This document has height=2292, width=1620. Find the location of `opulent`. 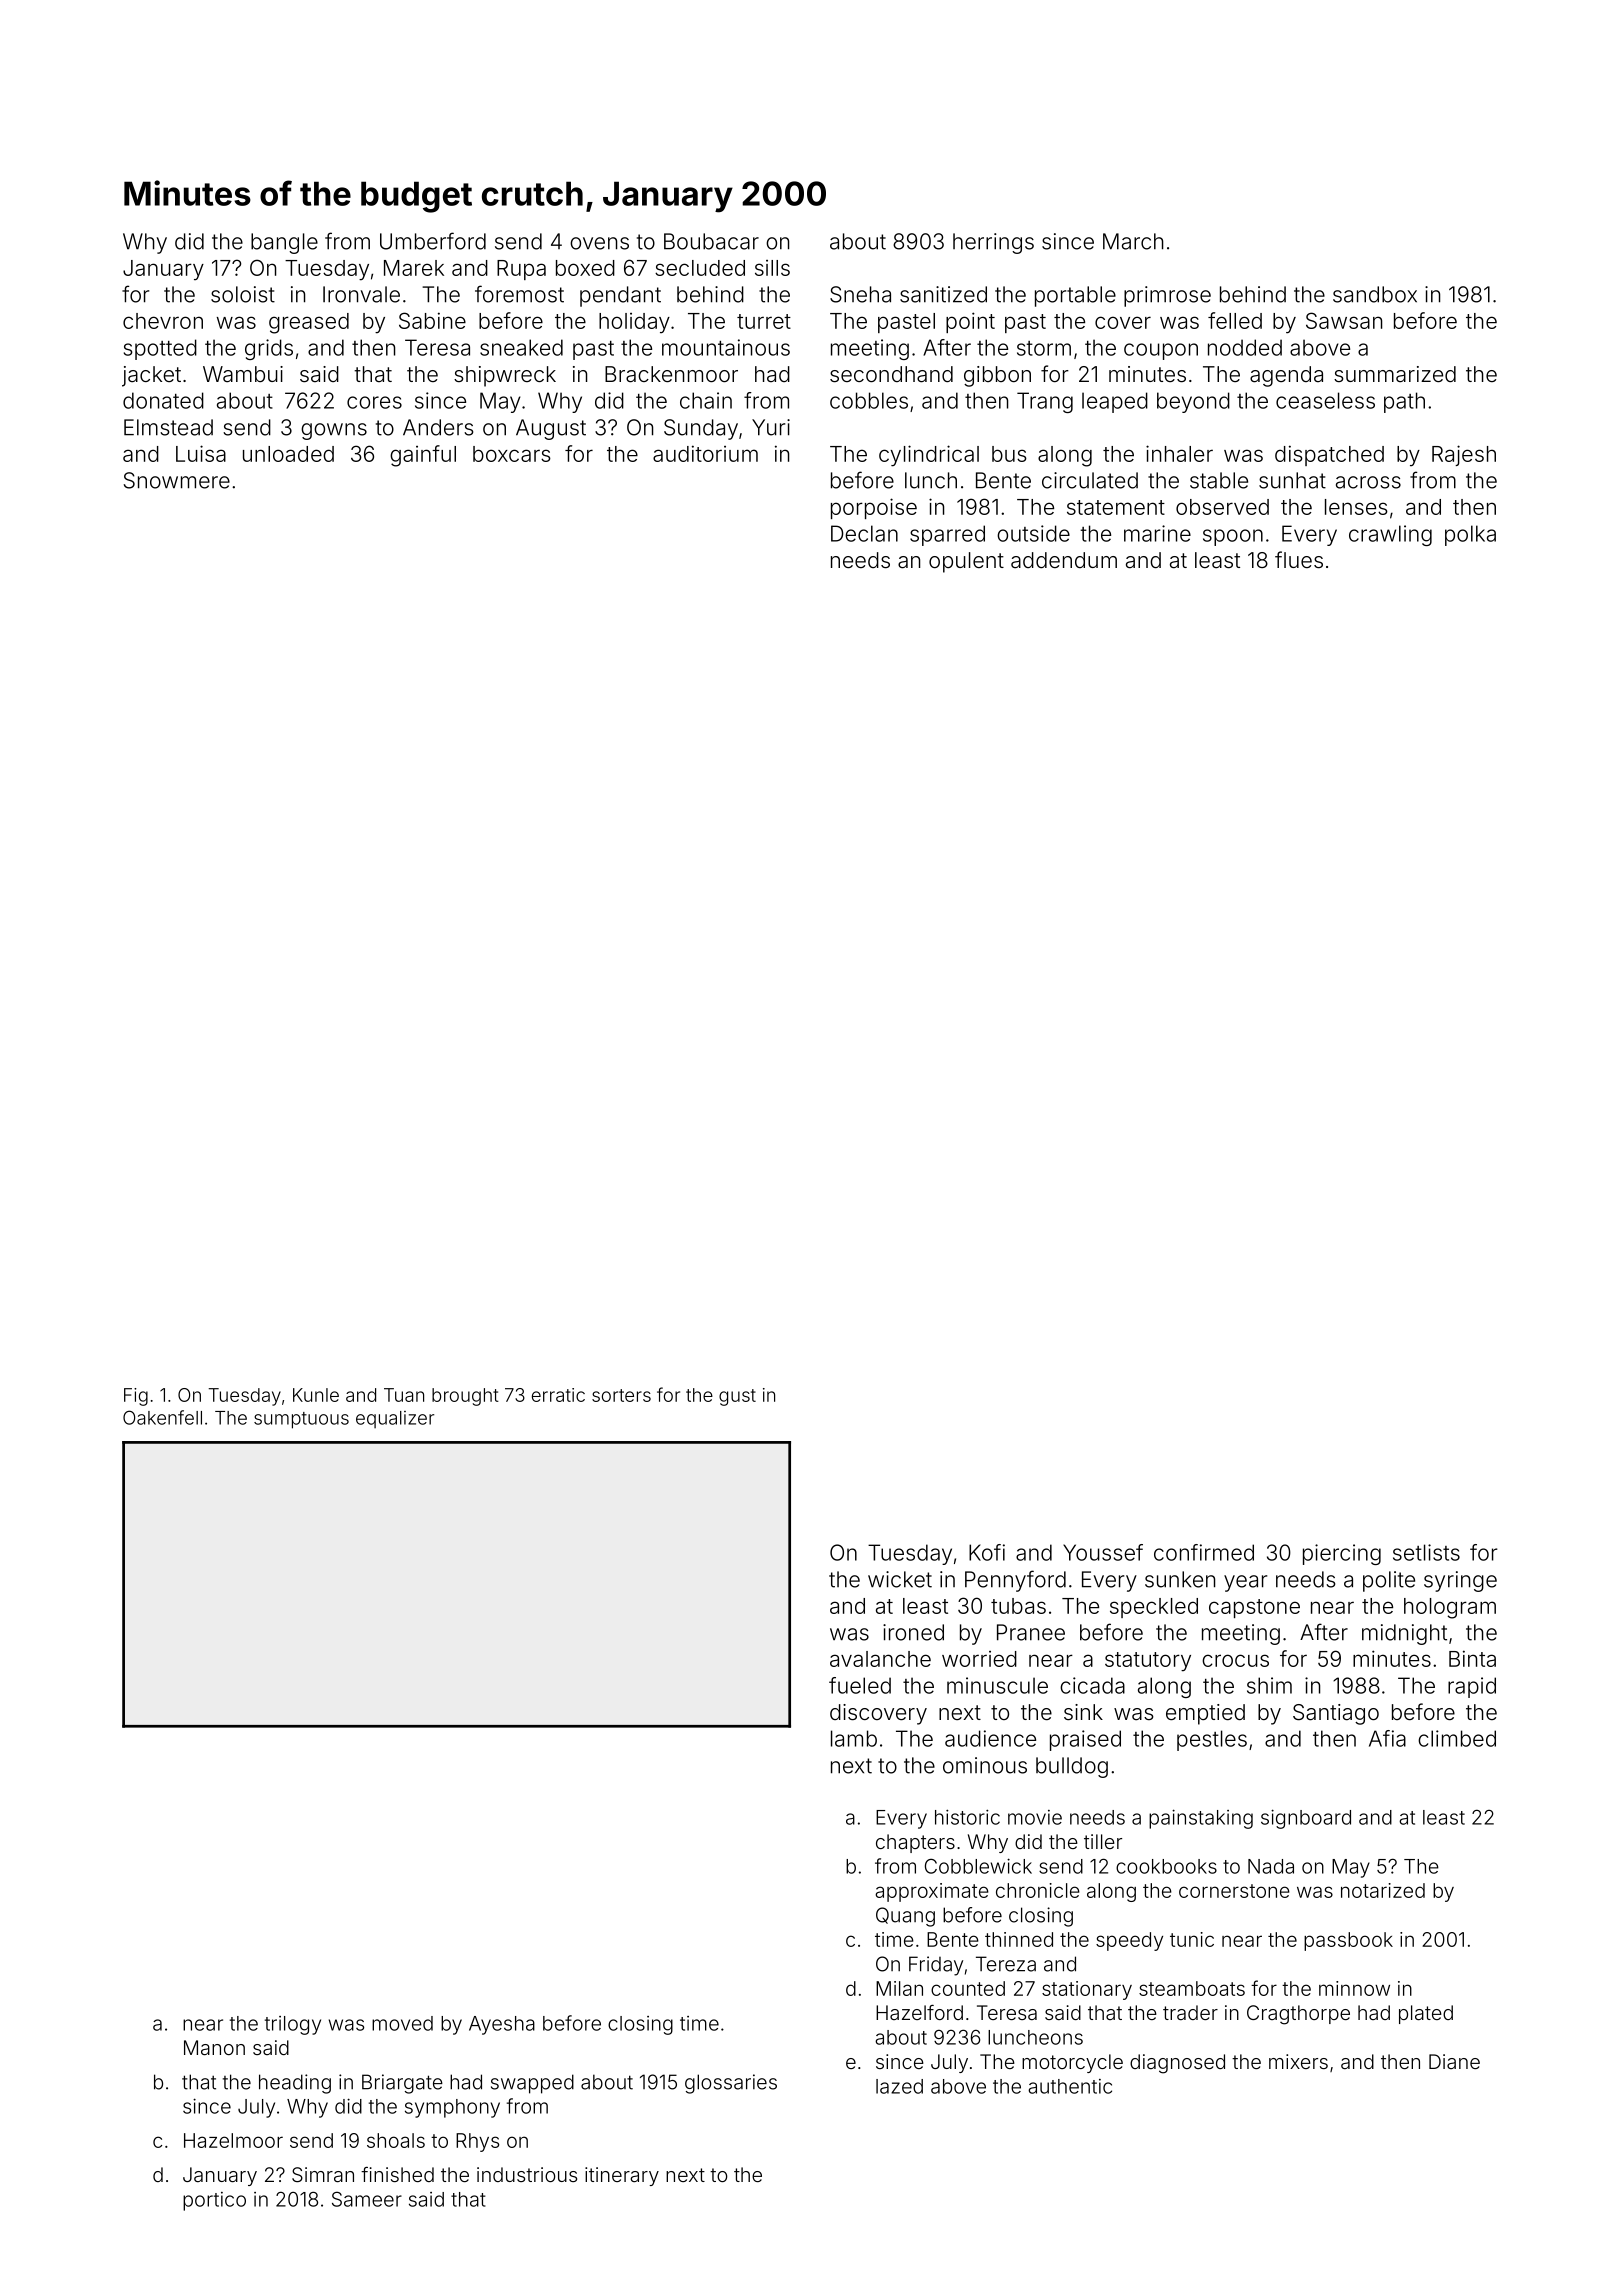

opulent is located at coordinates (966, 562).
